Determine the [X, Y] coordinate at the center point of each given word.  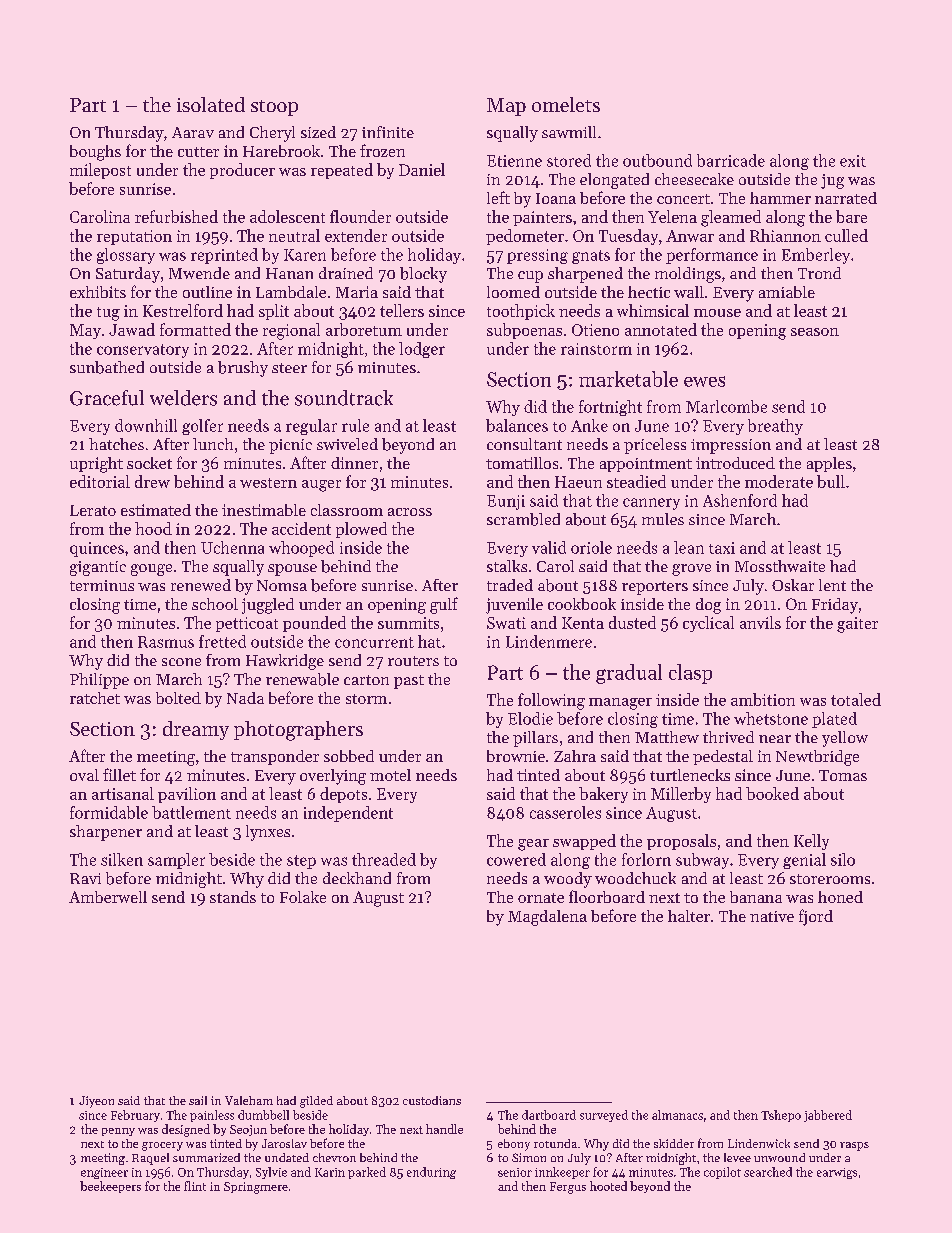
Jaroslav [284, 1143]
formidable [109, 812]
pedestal [723, 757]
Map [506, 107]
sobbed [349, 756]
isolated [211, 104]
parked [367, 1173]
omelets [566, 104]
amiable [787, 292]
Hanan [289, 273]
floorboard [607, 896]
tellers [402, 310]
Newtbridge [817, 758]
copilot [722, 1173]
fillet [119, 774]
